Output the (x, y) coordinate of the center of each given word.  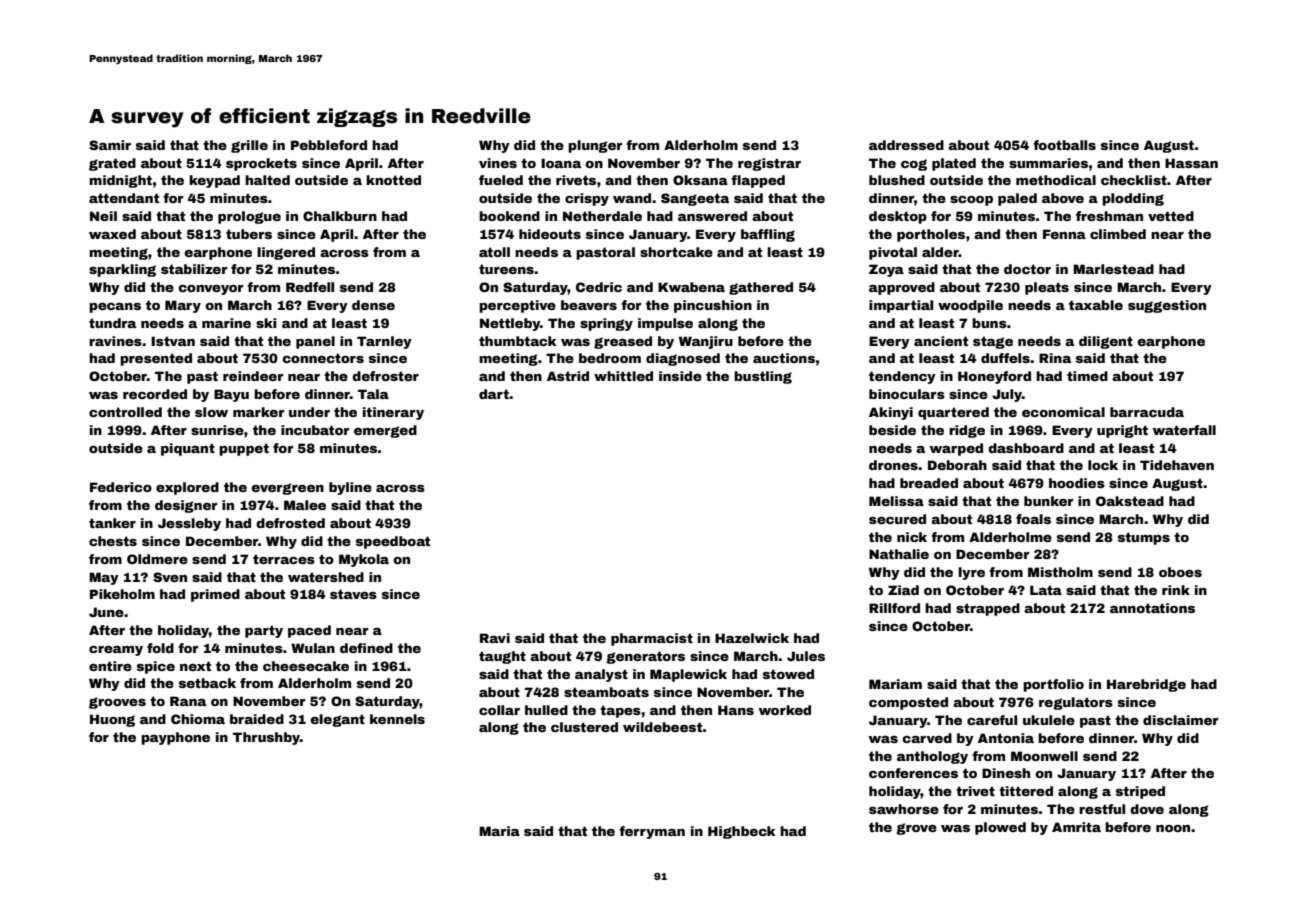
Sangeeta (695, 199)
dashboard (1026, 448)
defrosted (290, 523)
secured (897, 519)
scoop (971, 201)
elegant (337, 720)
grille (249, 146)
